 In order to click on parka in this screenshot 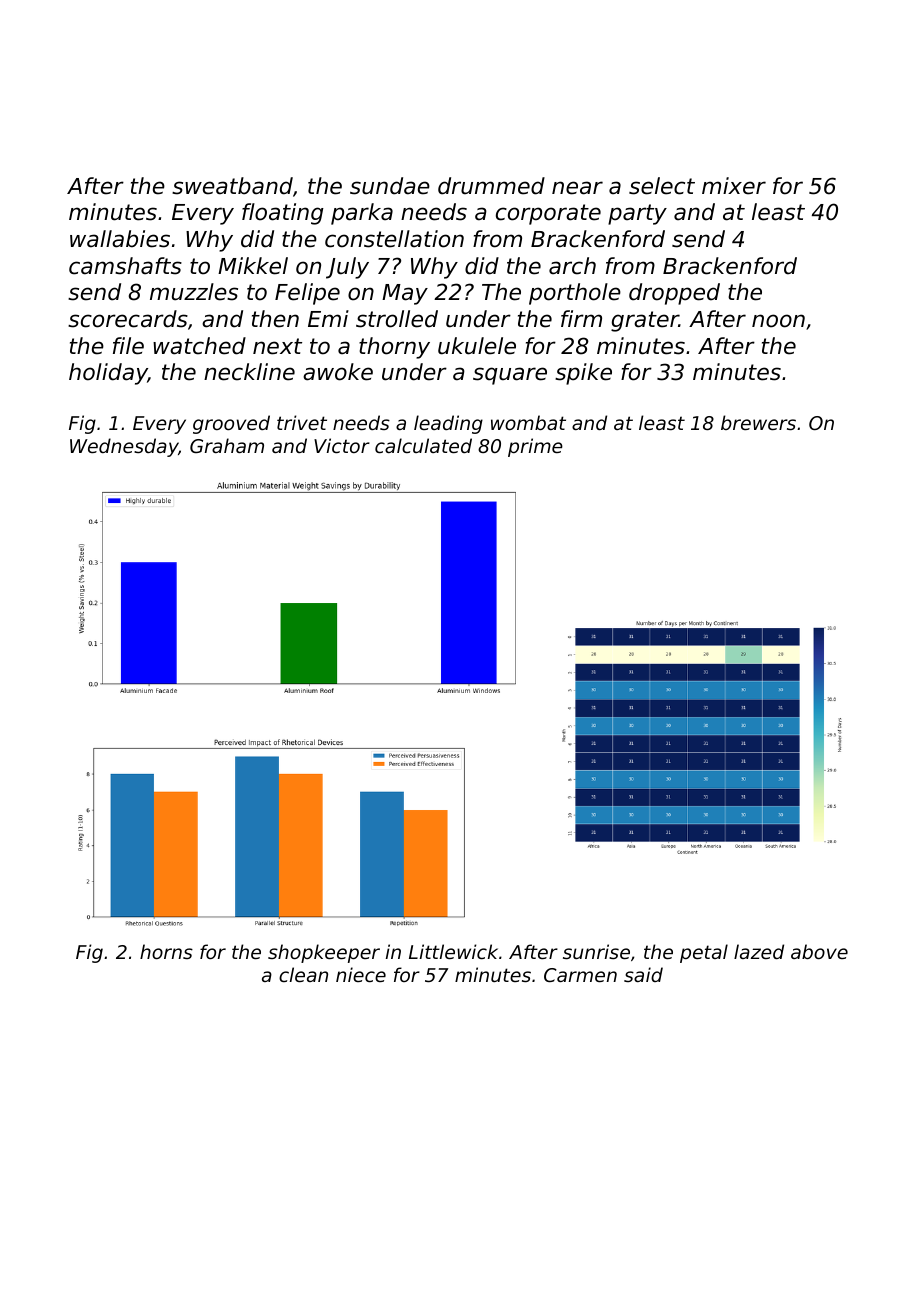, I will do `click(362, 214)`.
